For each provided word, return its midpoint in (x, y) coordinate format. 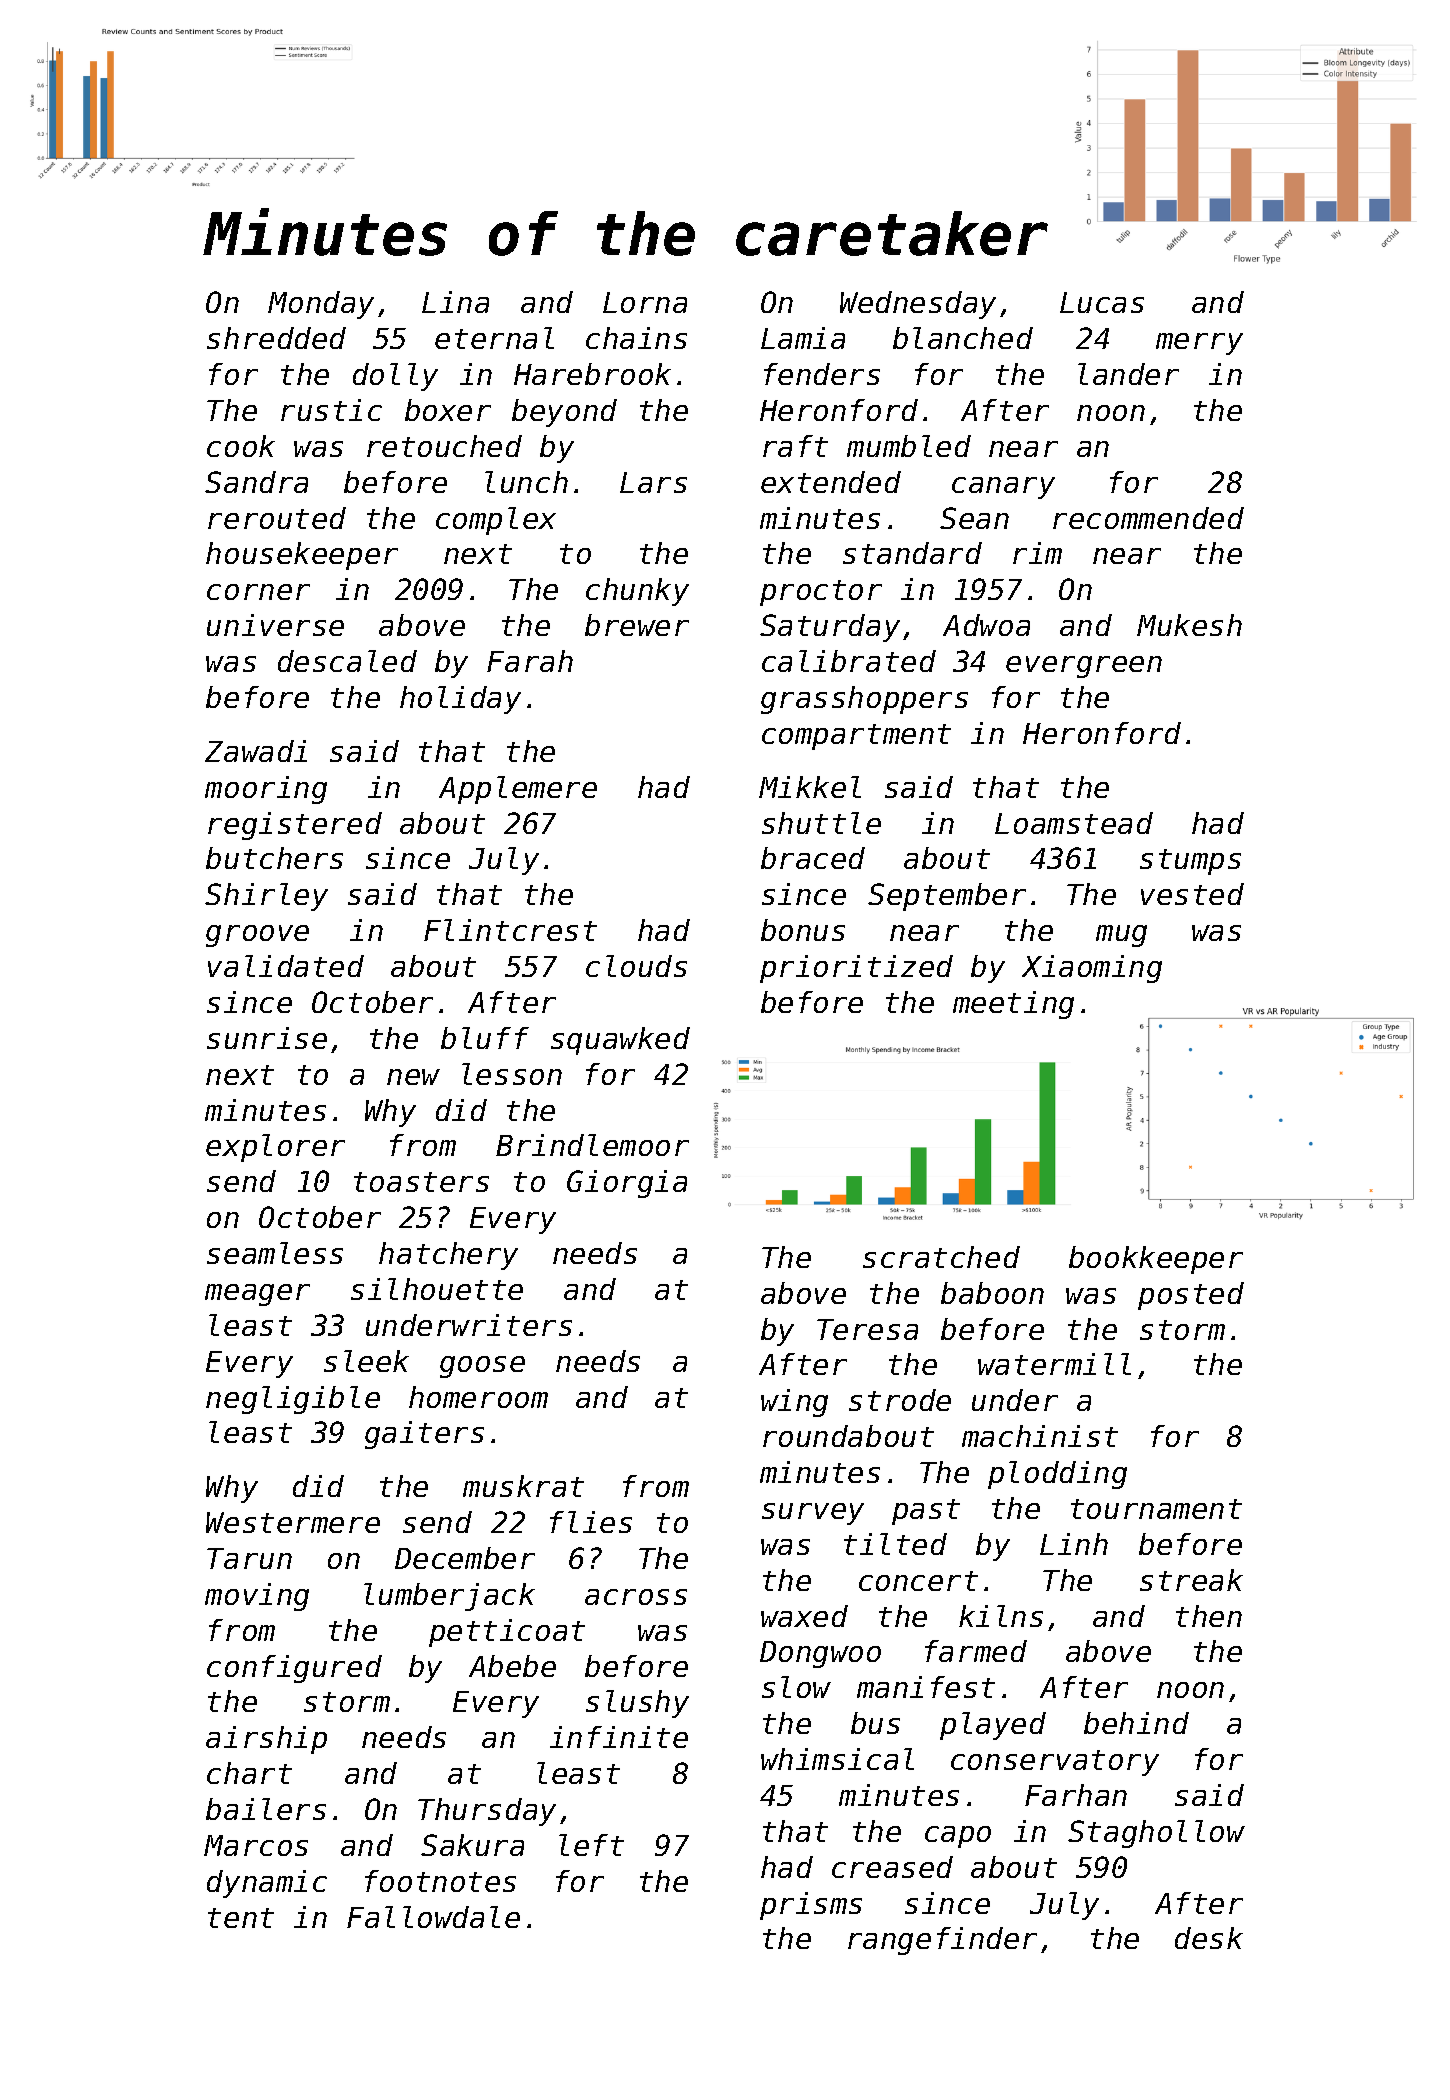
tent (241, 1918)
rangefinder (942, 1941)
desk (1209, 1938)
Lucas (1102, 302)
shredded (276, 338)
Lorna (645, 302)
